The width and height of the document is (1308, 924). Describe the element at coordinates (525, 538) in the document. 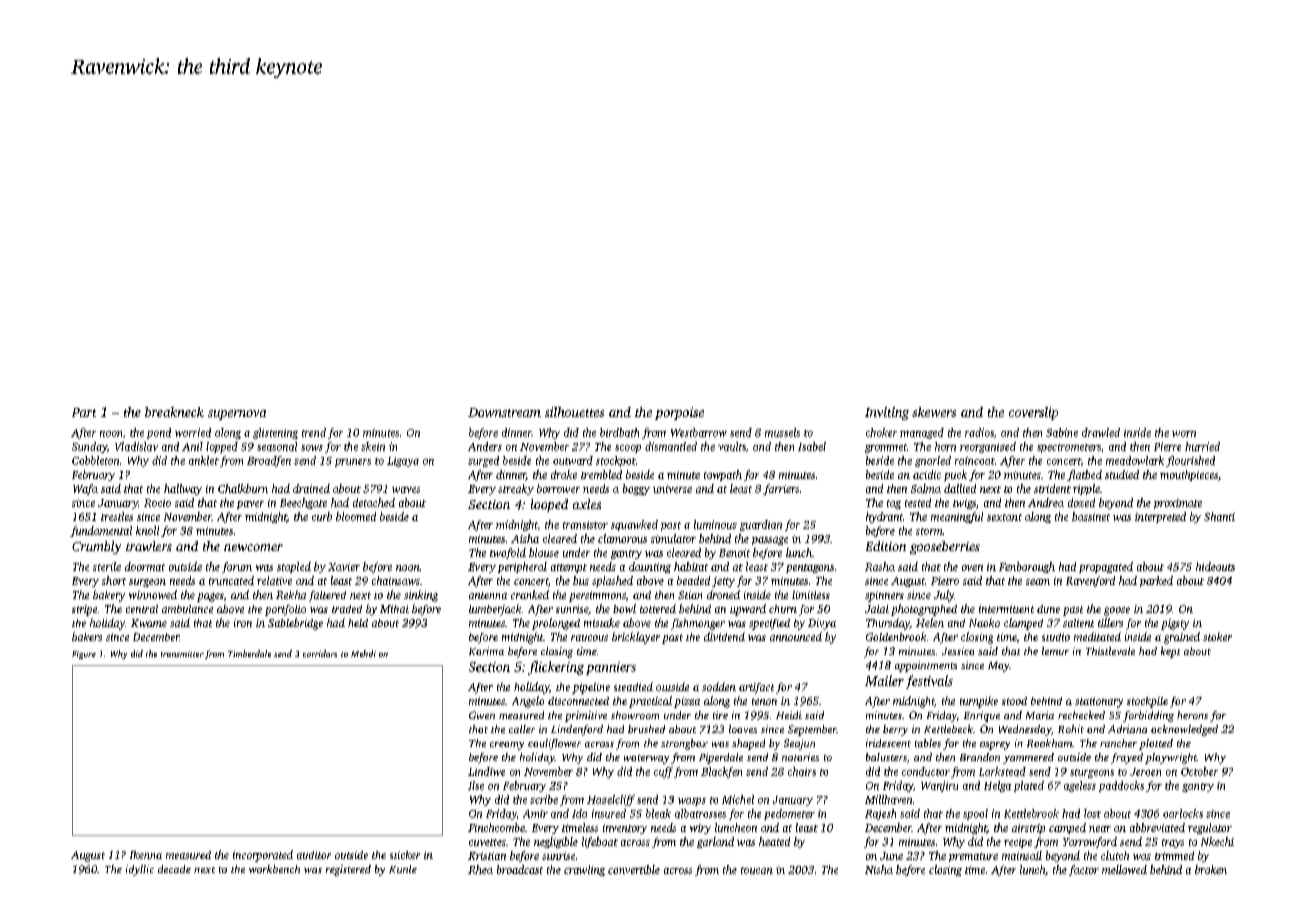

I see `Aisha` at that location.
